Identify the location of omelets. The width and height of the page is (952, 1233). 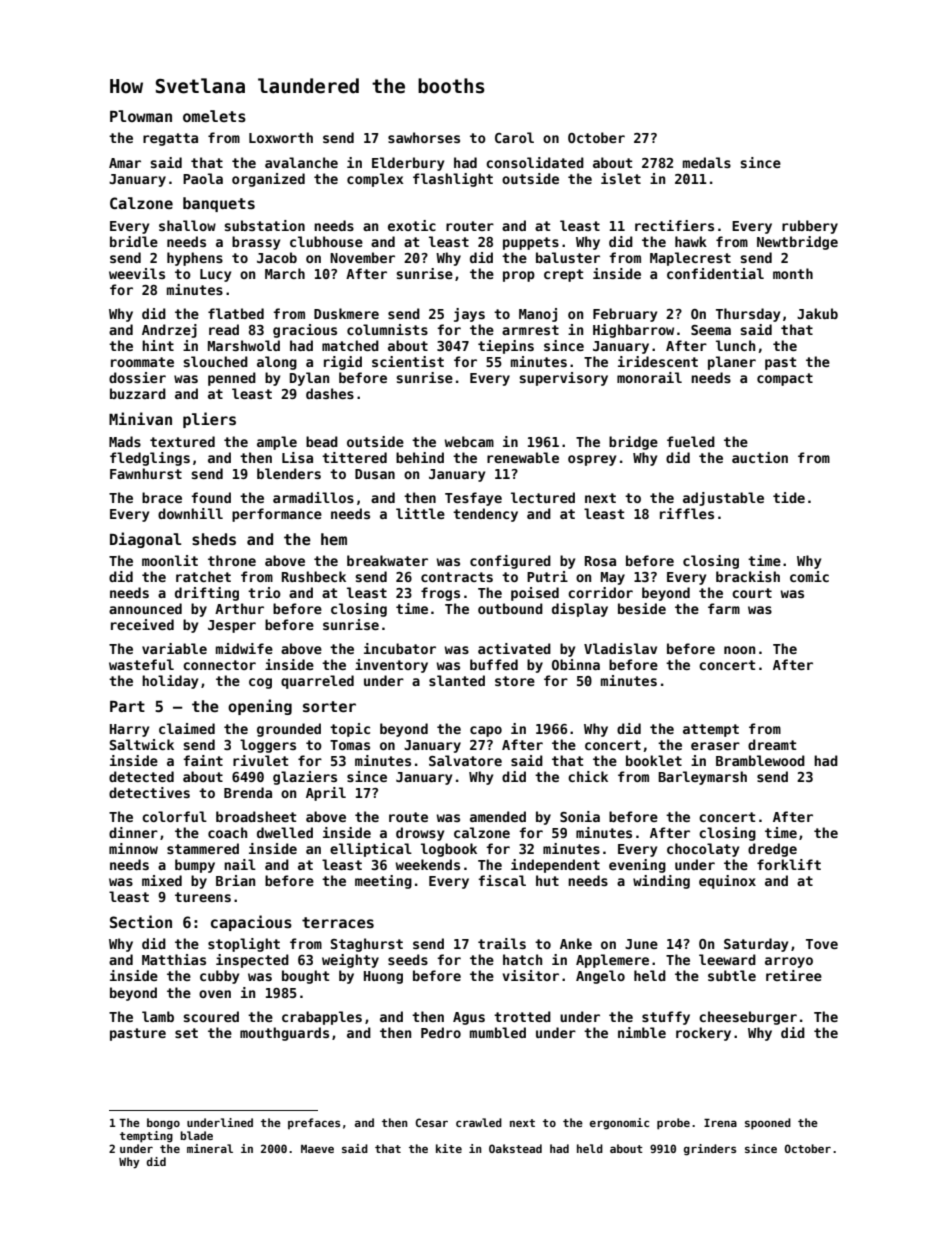
(214, 116).
